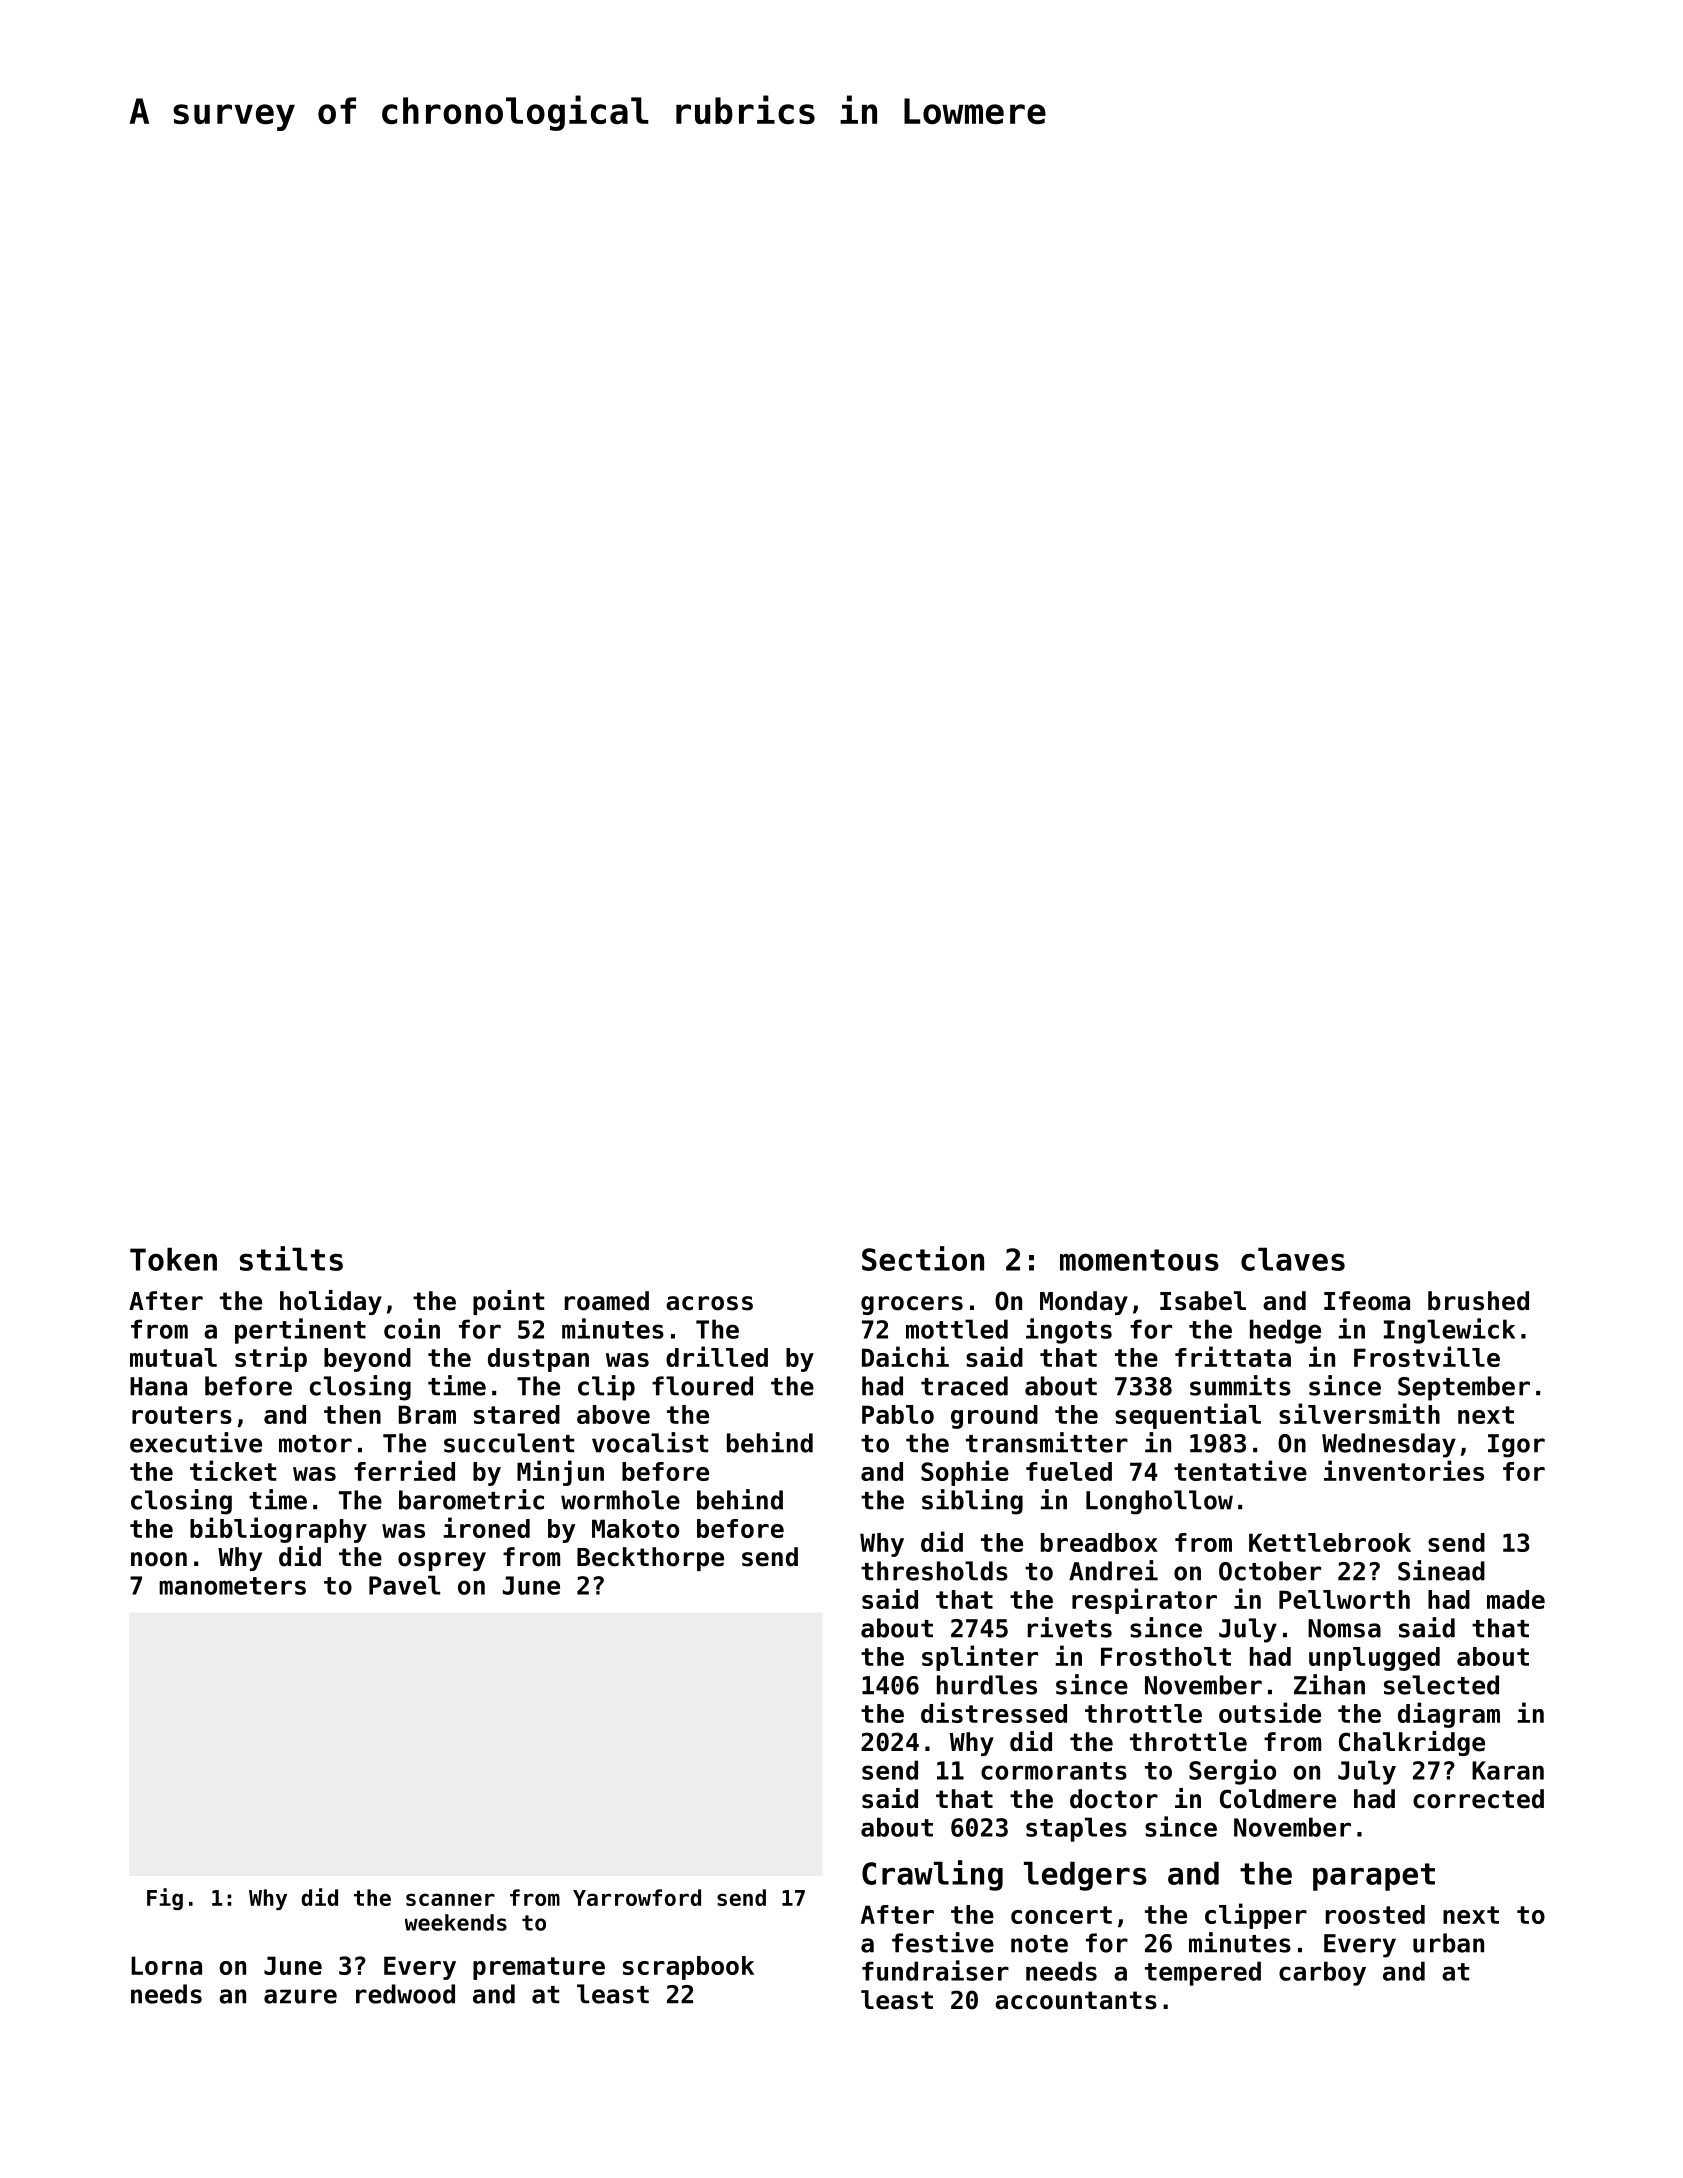 The image size is (1683, 2178). Describe the element at coordinates (165, 1899) in the screenshot. I see `Fig` at that location.
